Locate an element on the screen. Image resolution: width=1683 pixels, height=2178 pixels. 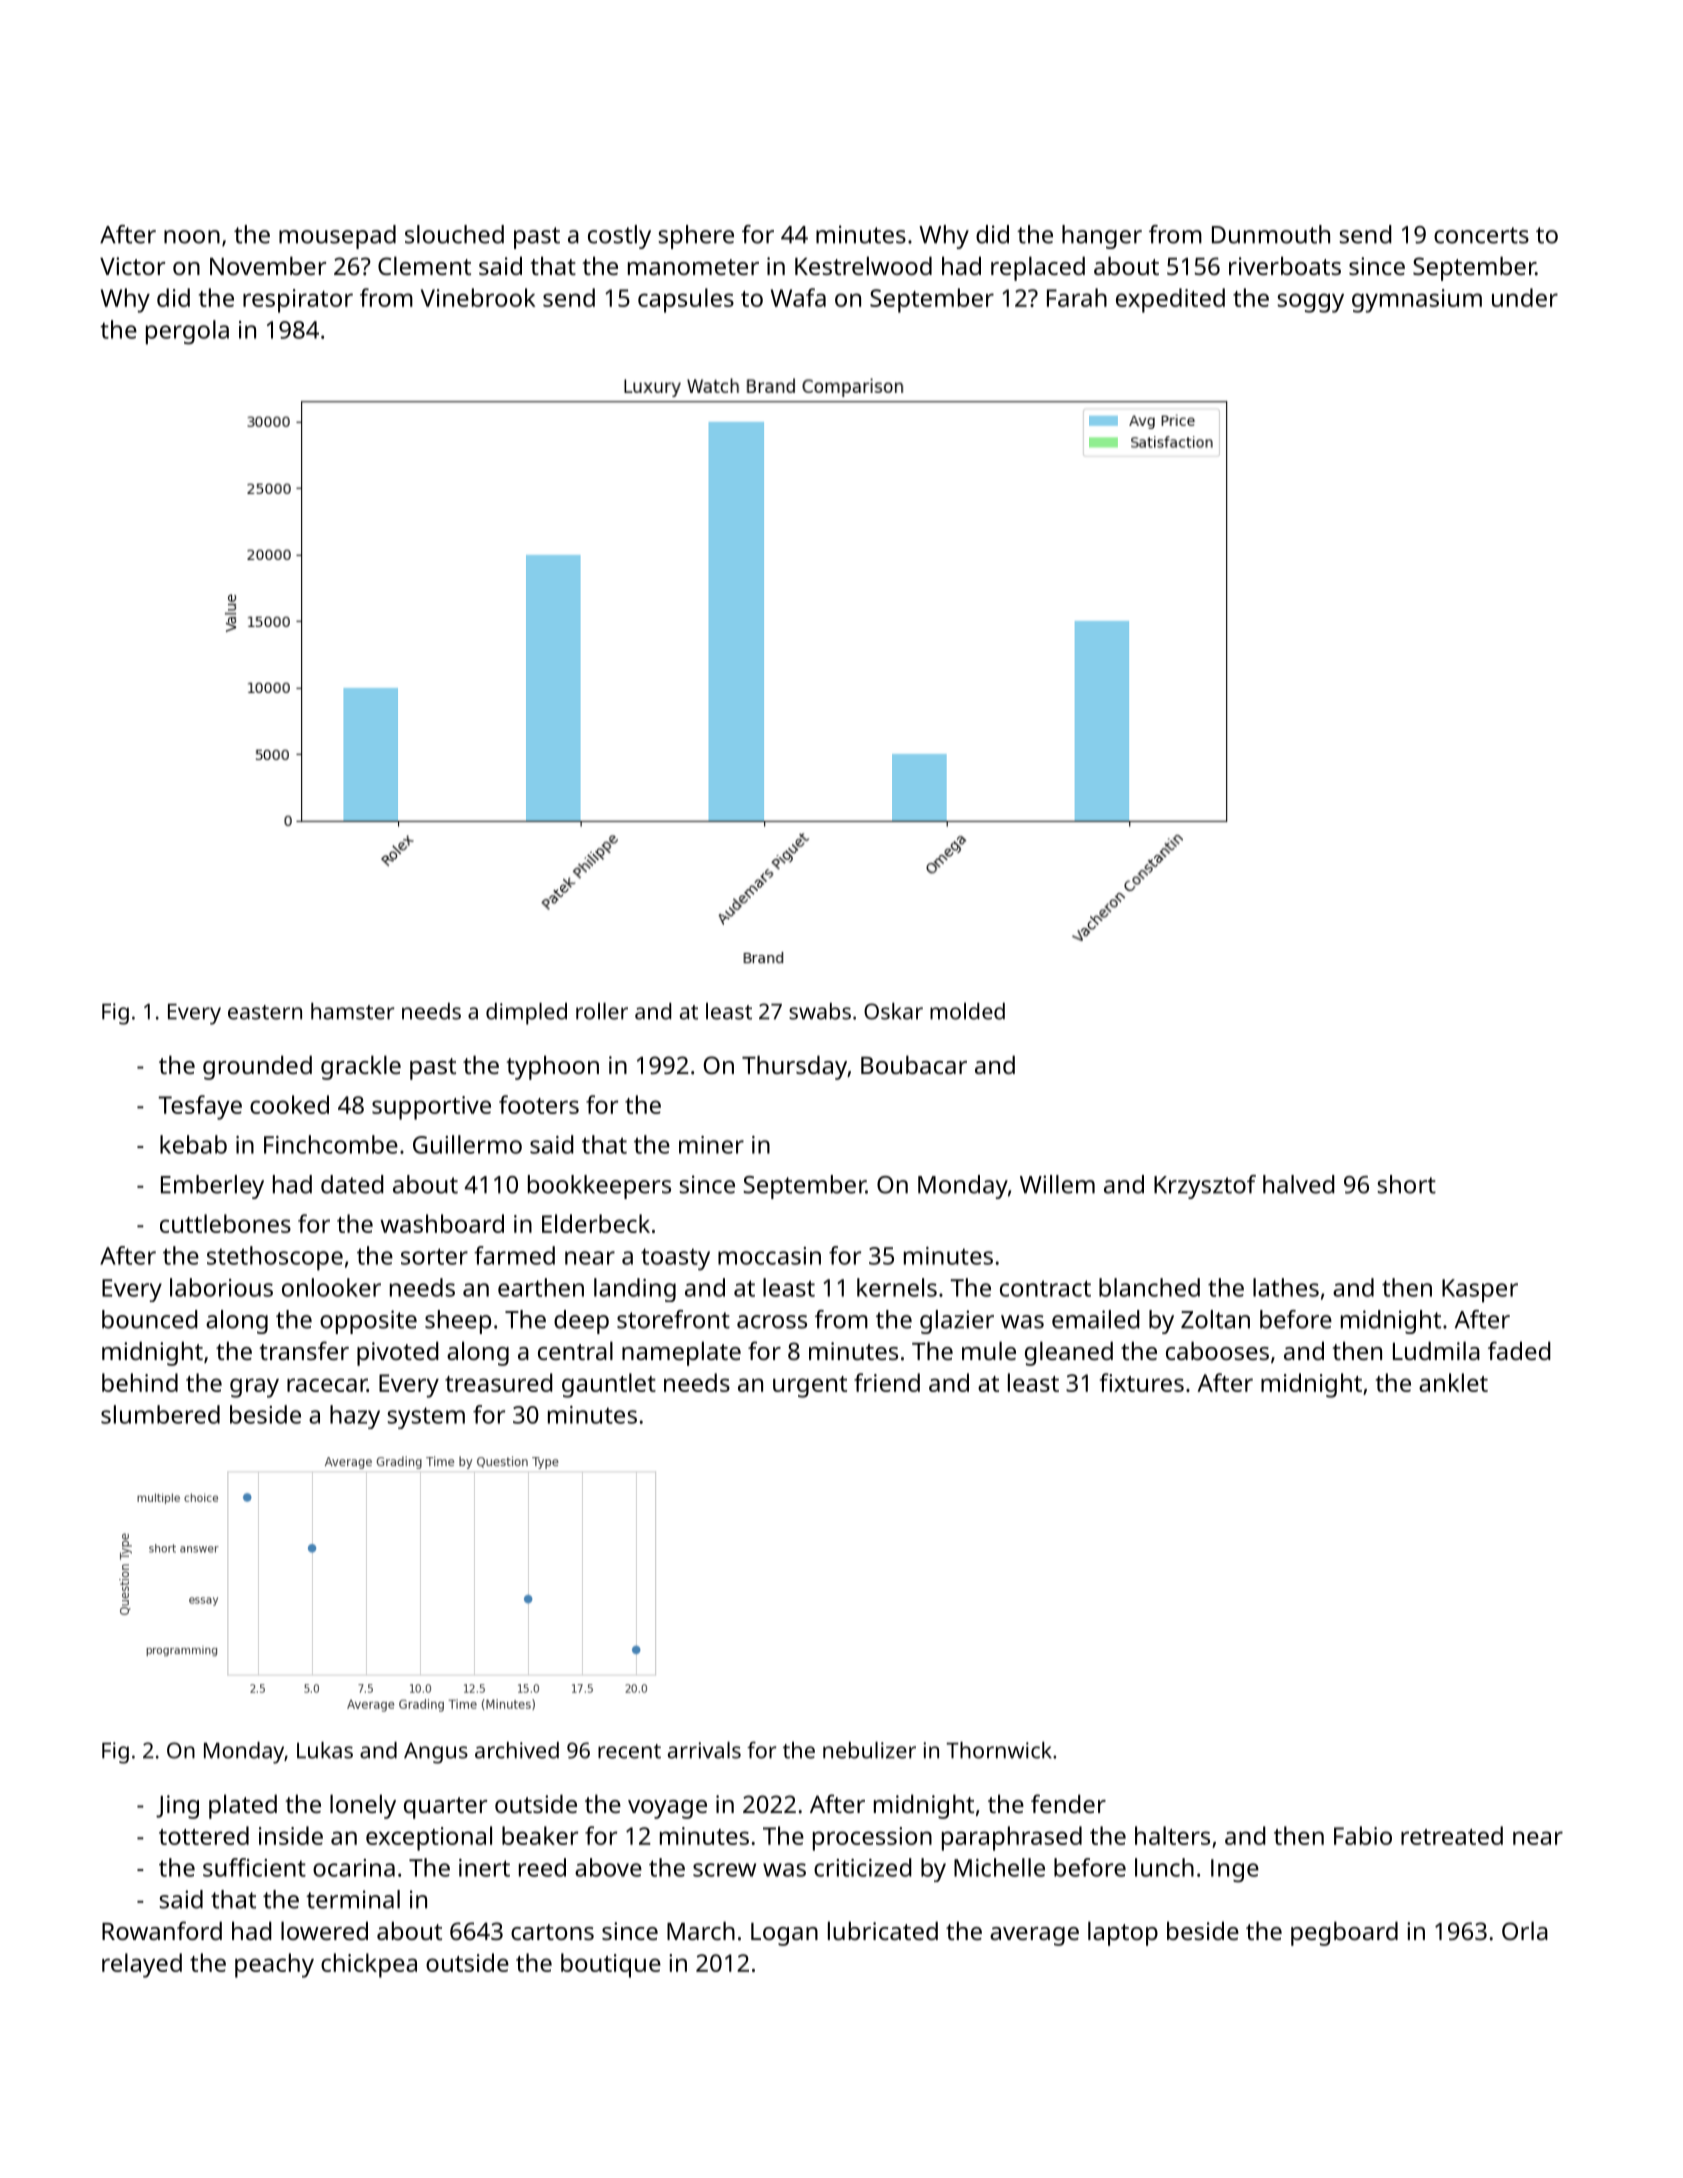
urgent is located at coordinates (810, 1387).
